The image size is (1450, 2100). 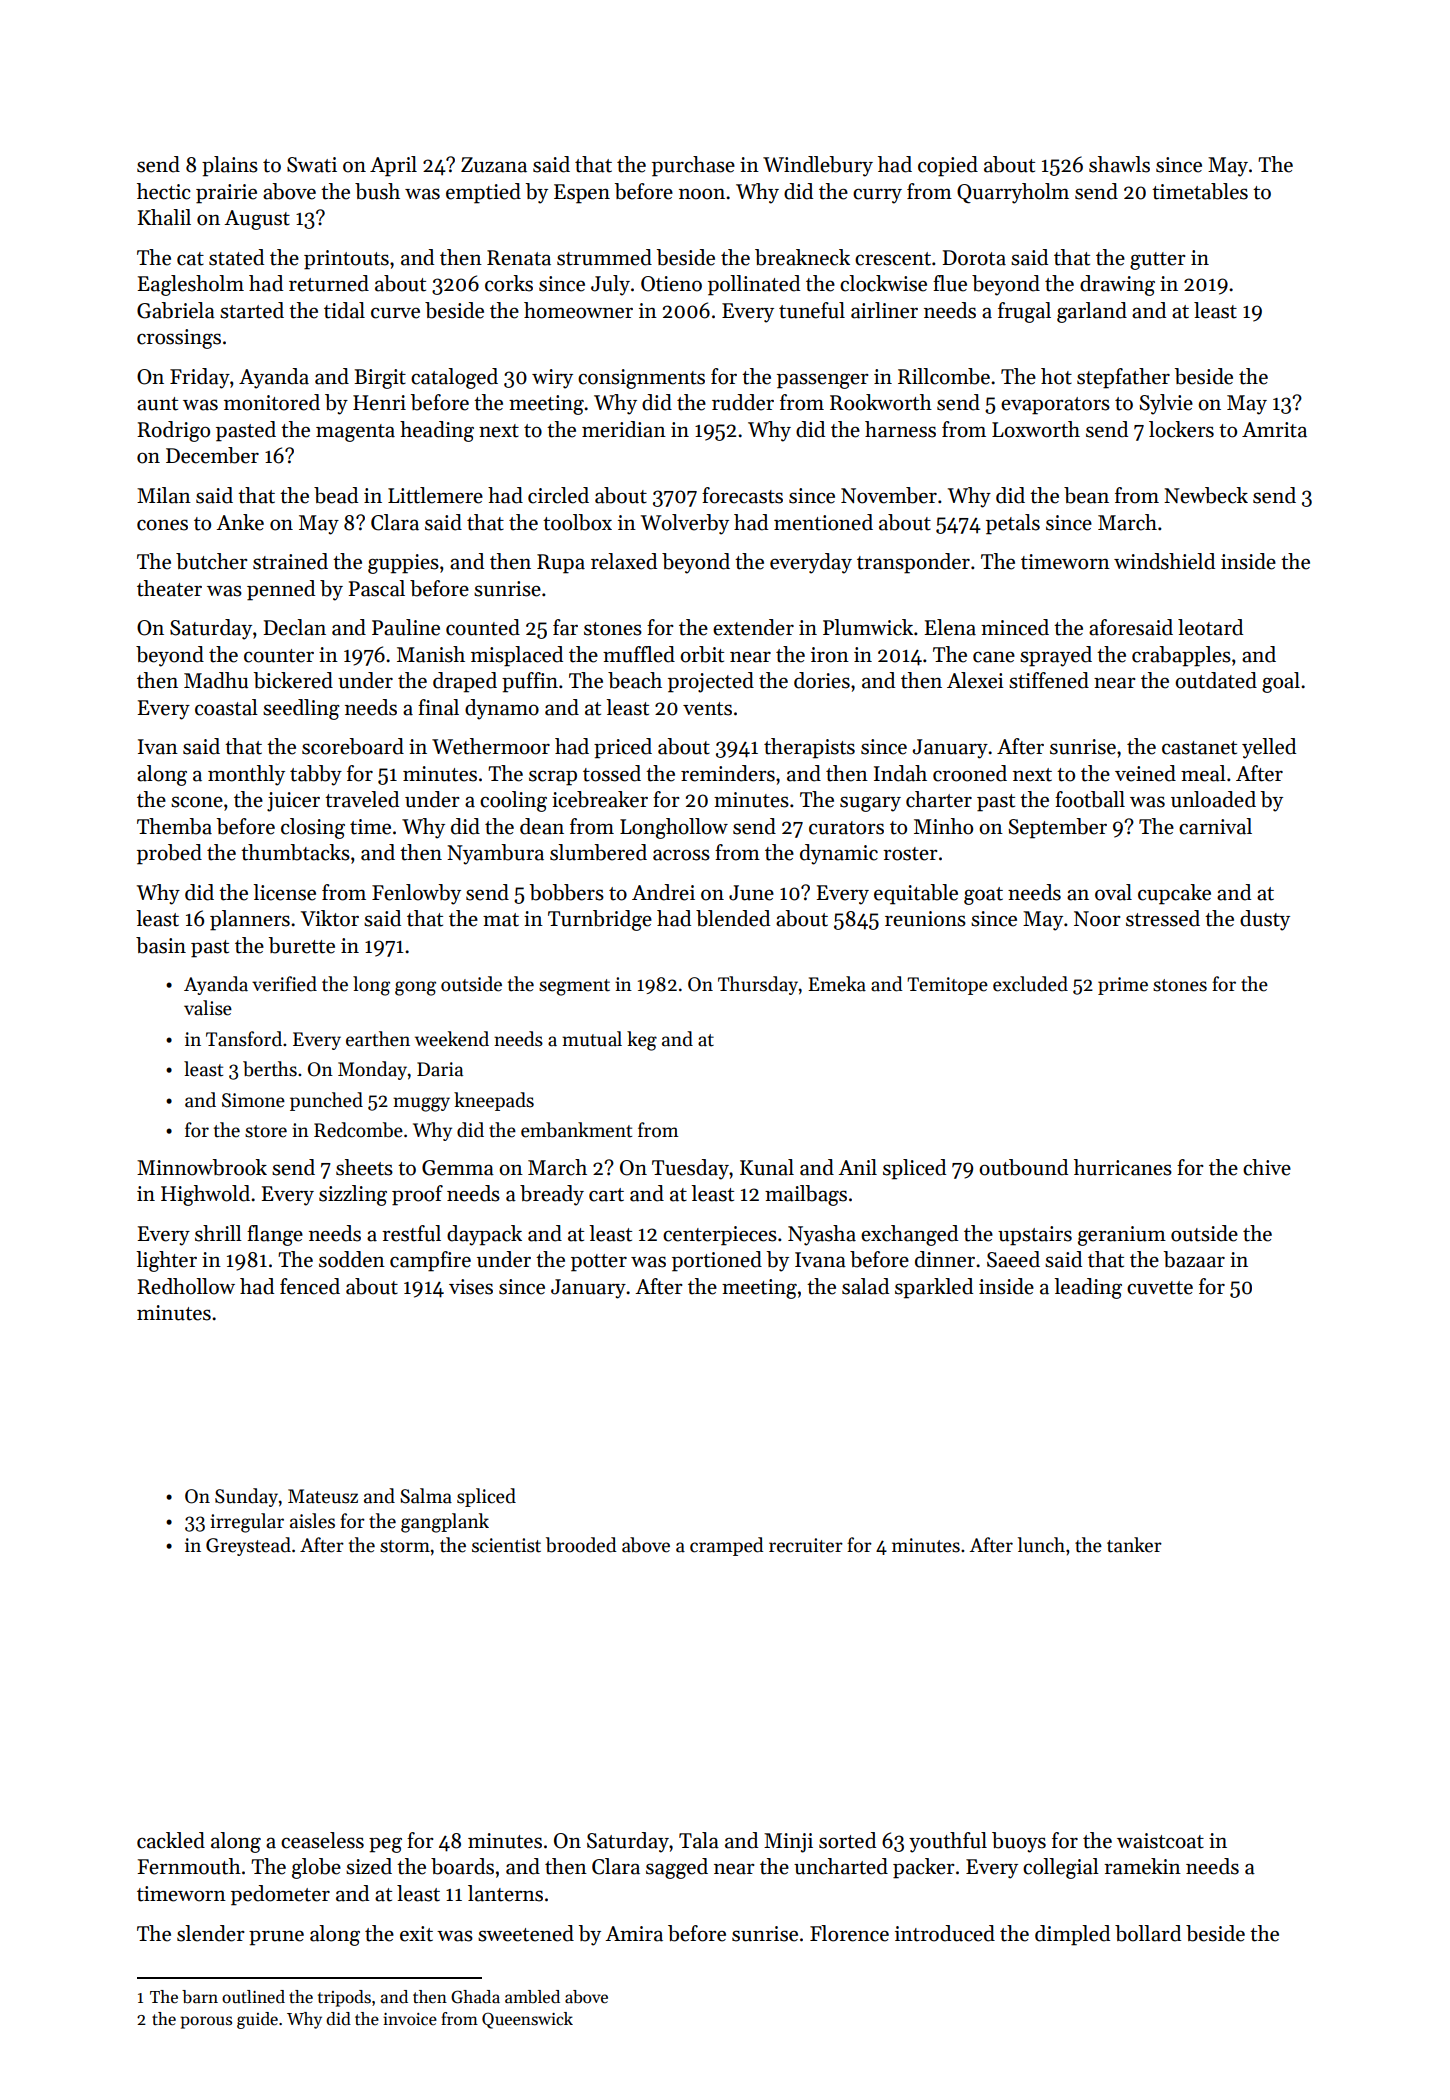 What do you see at coordinates (186, 1286) in the screenshot?
I see `Redhollow` at bounding box center [186, 1286].
